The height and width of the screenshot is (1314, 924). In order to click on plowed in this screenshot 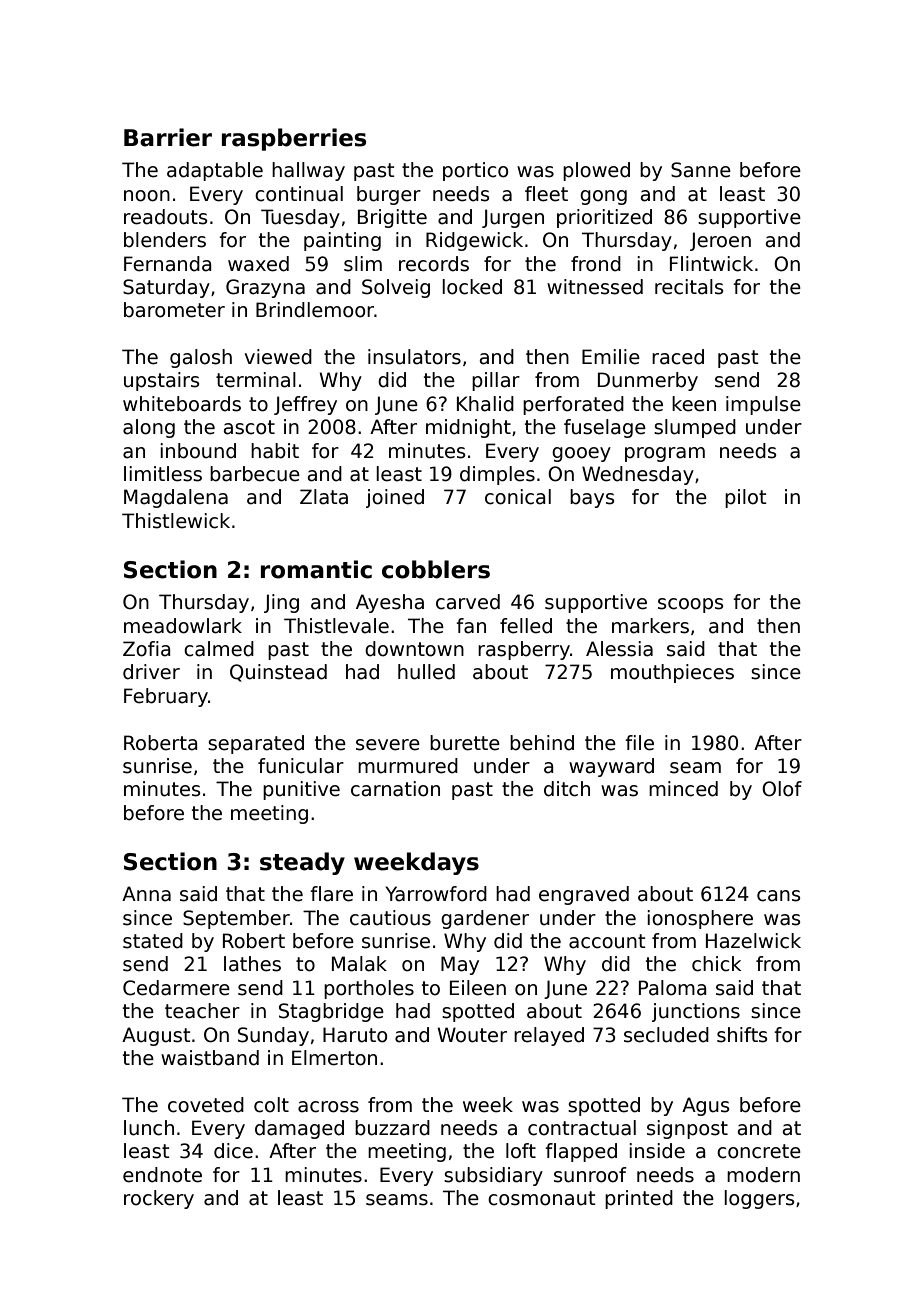, I will do `click(596, 171)`.
